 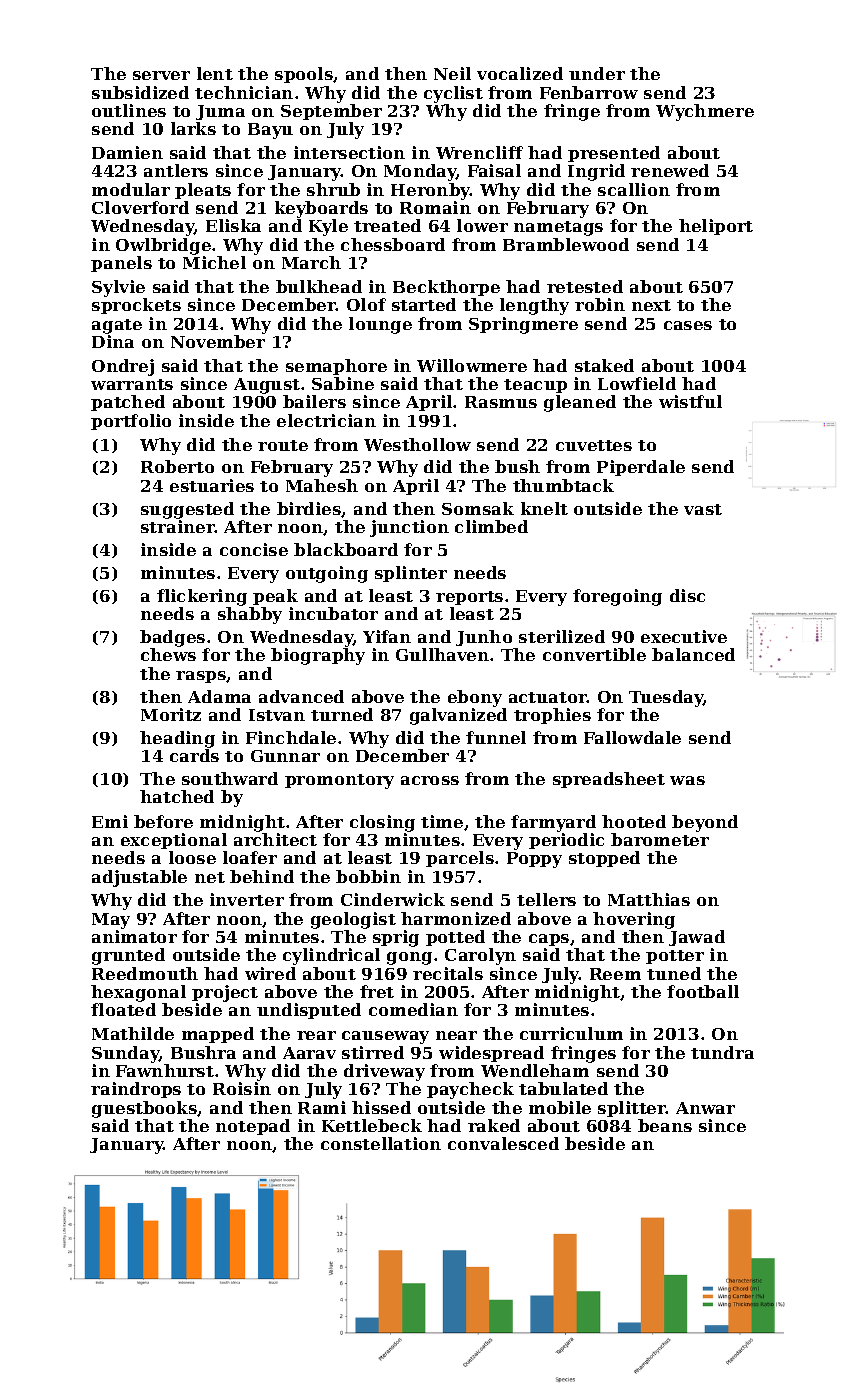 What do you see at coordinates (326, 420) in the screenshot?
I see `electrician` at bounding box center [326, 420].
